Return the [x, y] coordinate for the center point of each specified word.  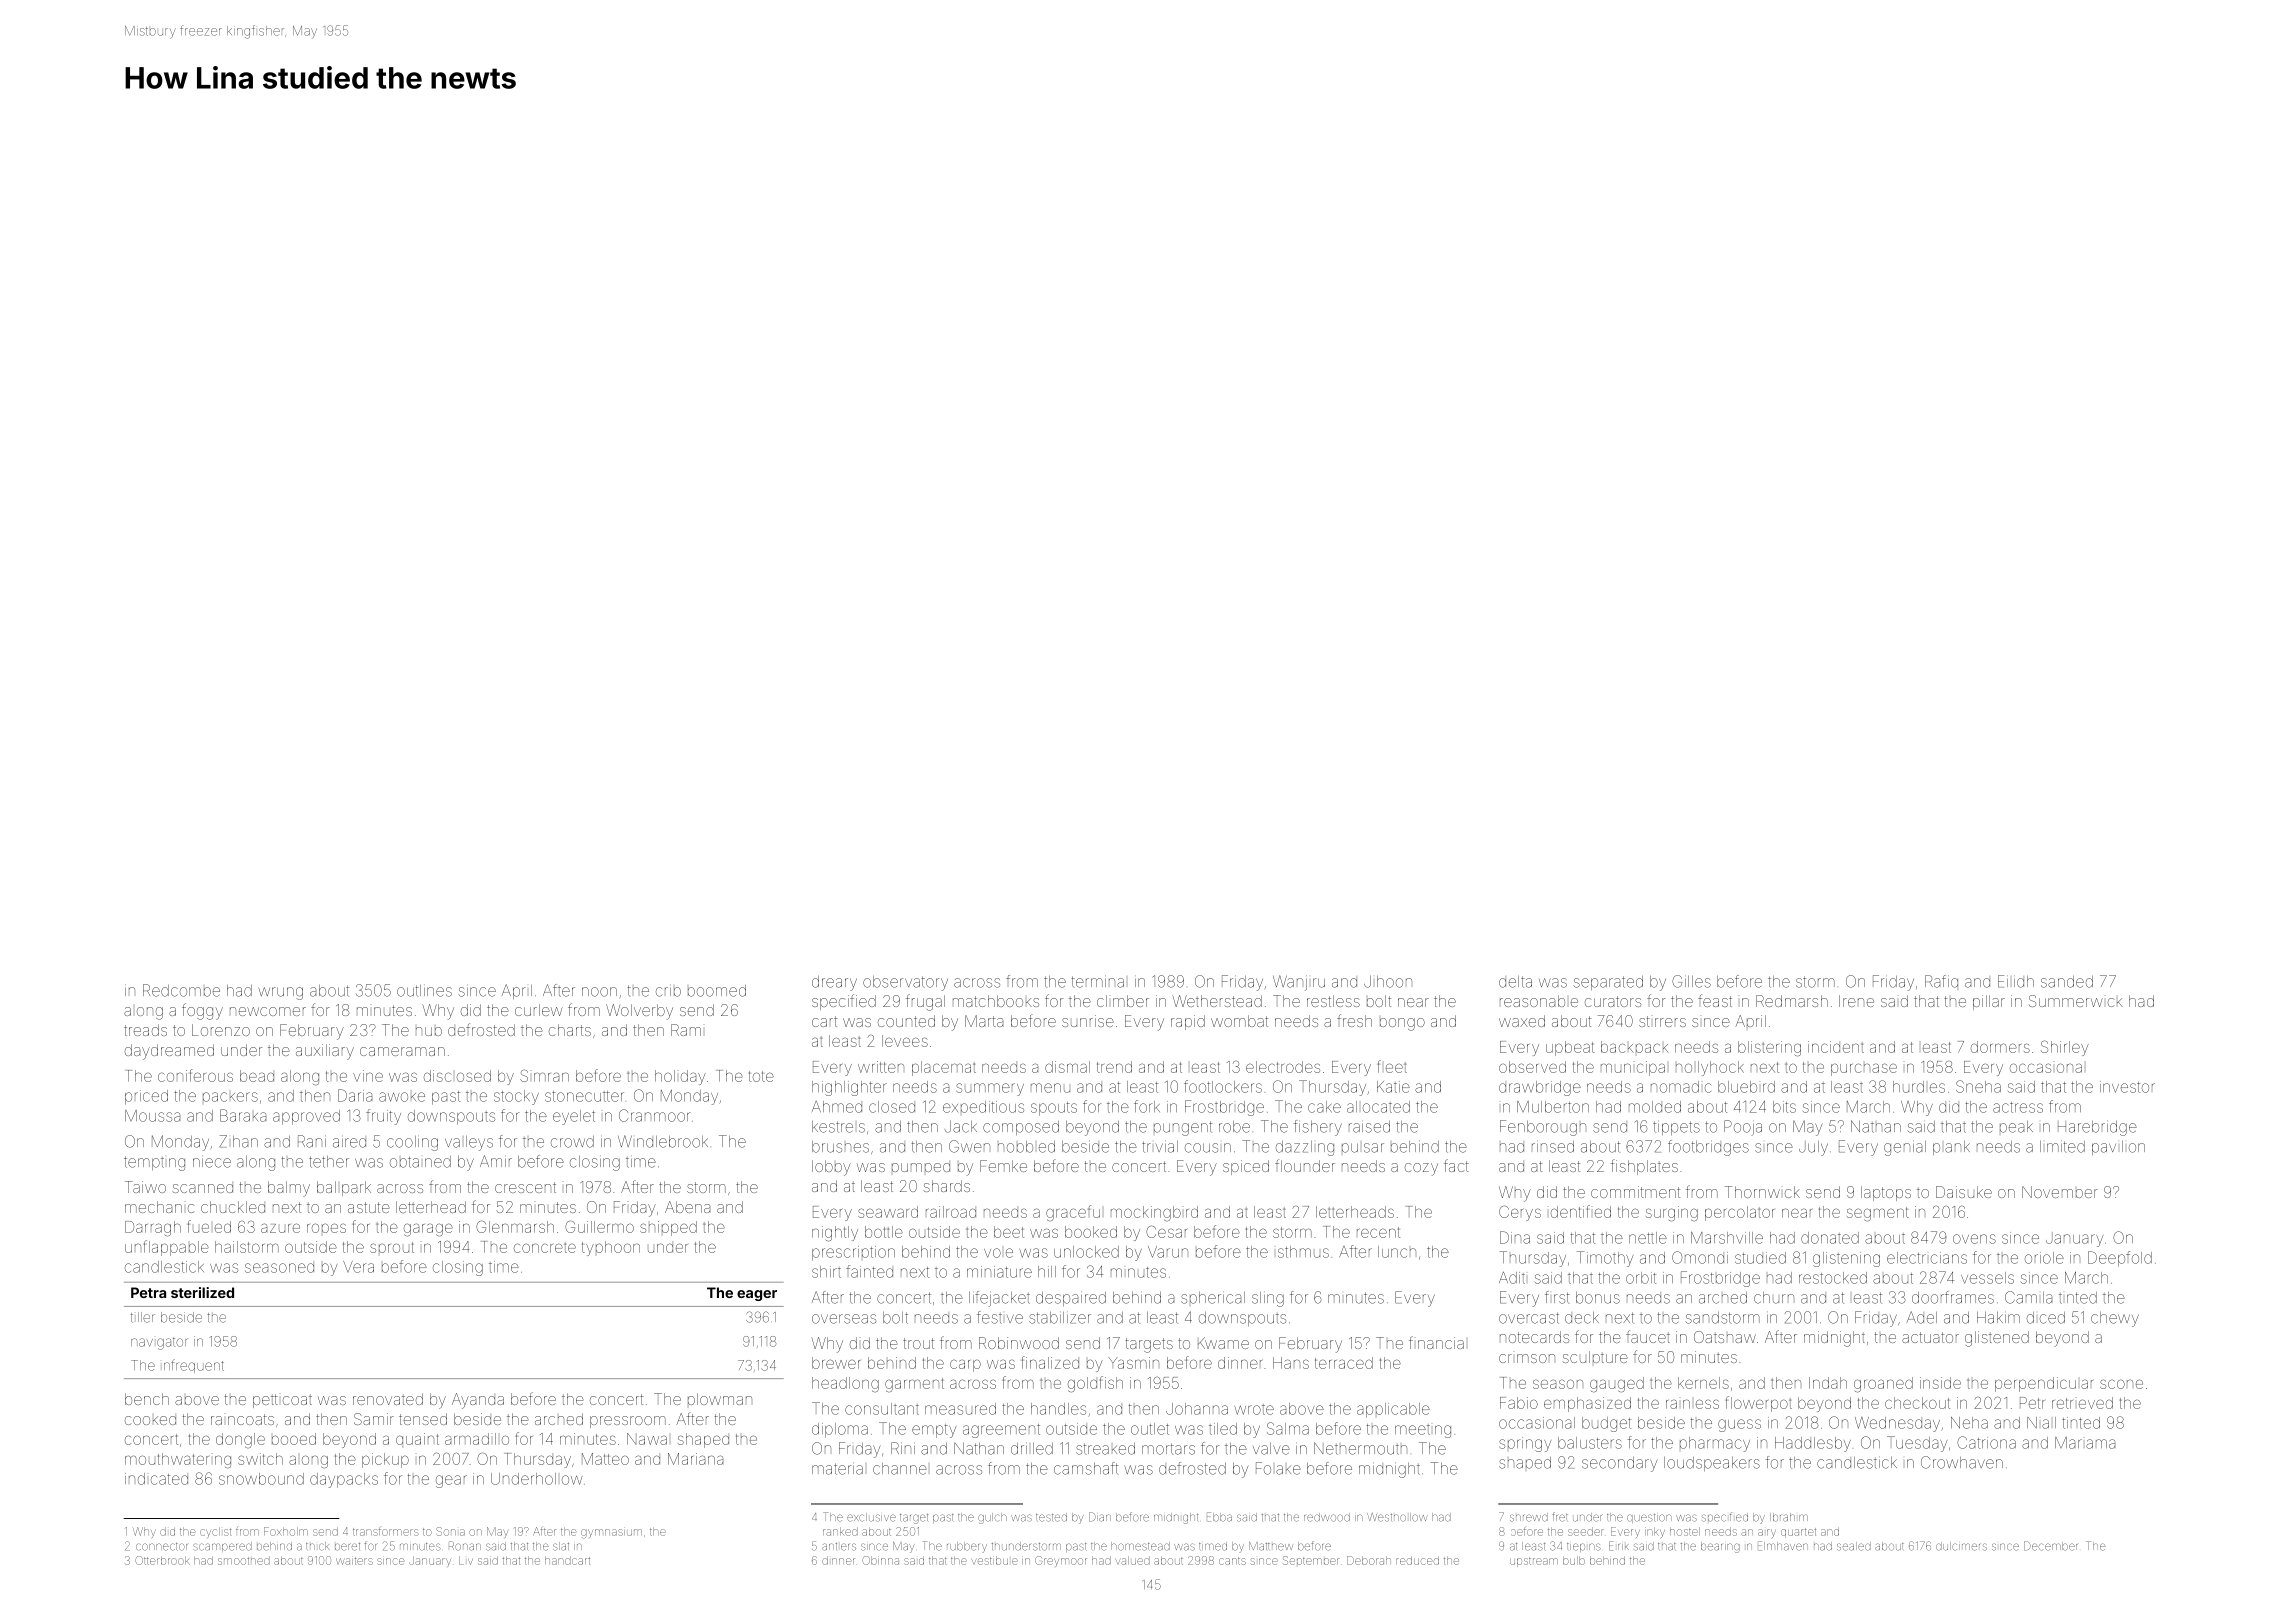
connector [162, 1547]
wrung [281, 993]
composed [1021, 1128]
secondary [1619, 1464]
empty [934, 1431]
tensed [423, 1419]
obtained [420, 1162]
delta [1515, 982]
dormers [2000, 1047]
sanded [2067, 982]
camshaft [1086, 1468]
